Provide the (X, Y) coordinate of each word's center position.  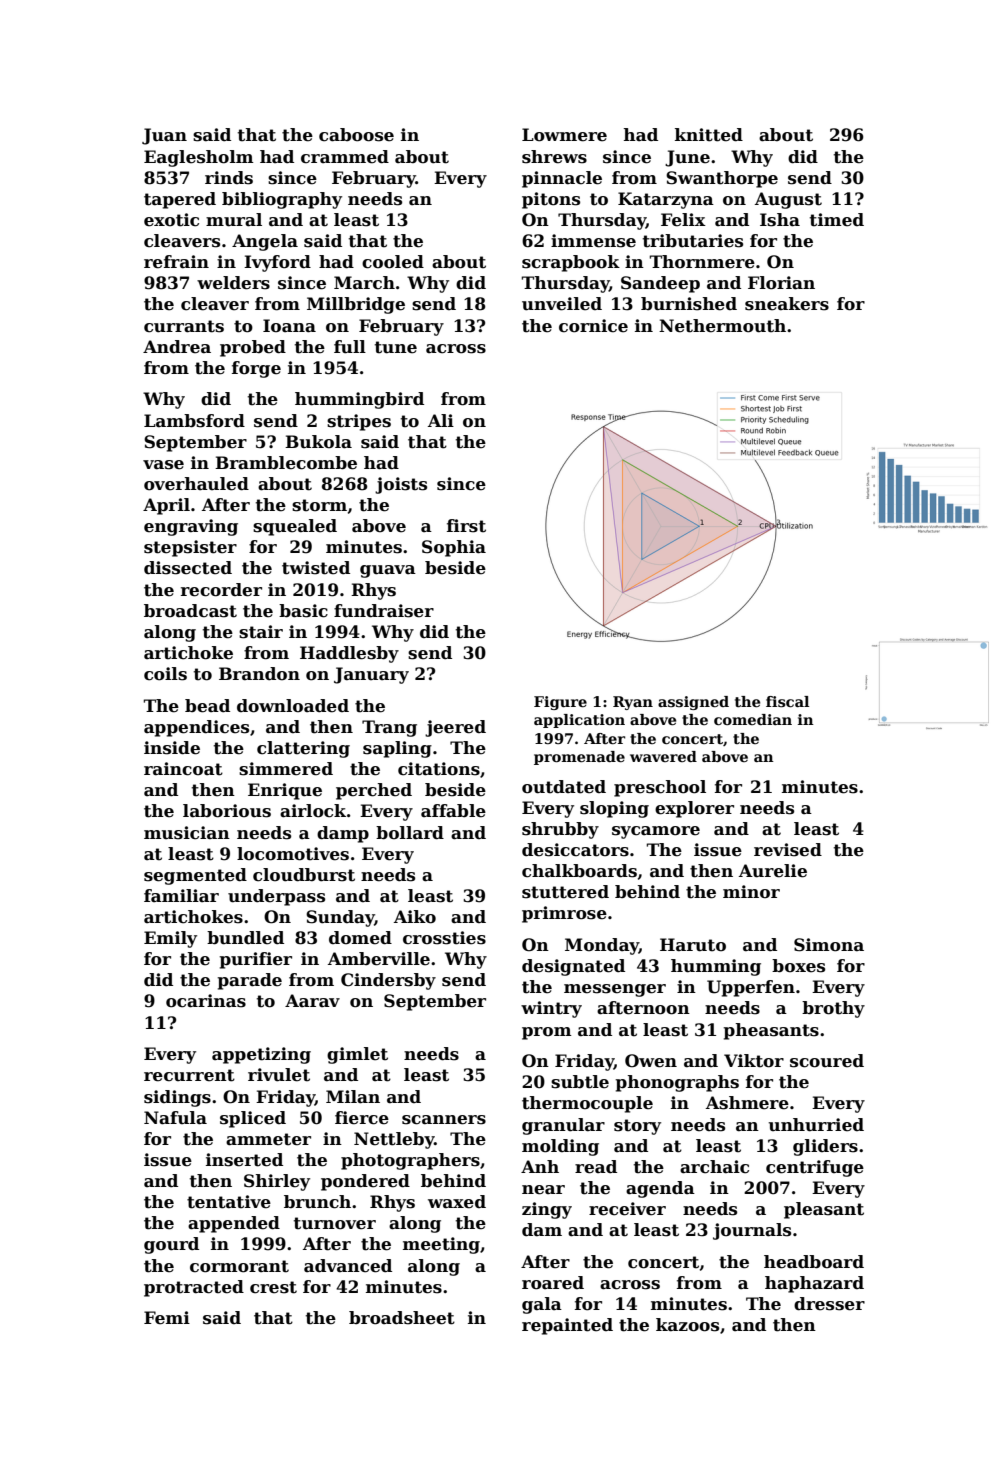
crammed (345, 157)
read (596, 1167)
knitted (709, 135)
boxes (798, 966)
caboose (356, 135)
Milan (353, 1097)
